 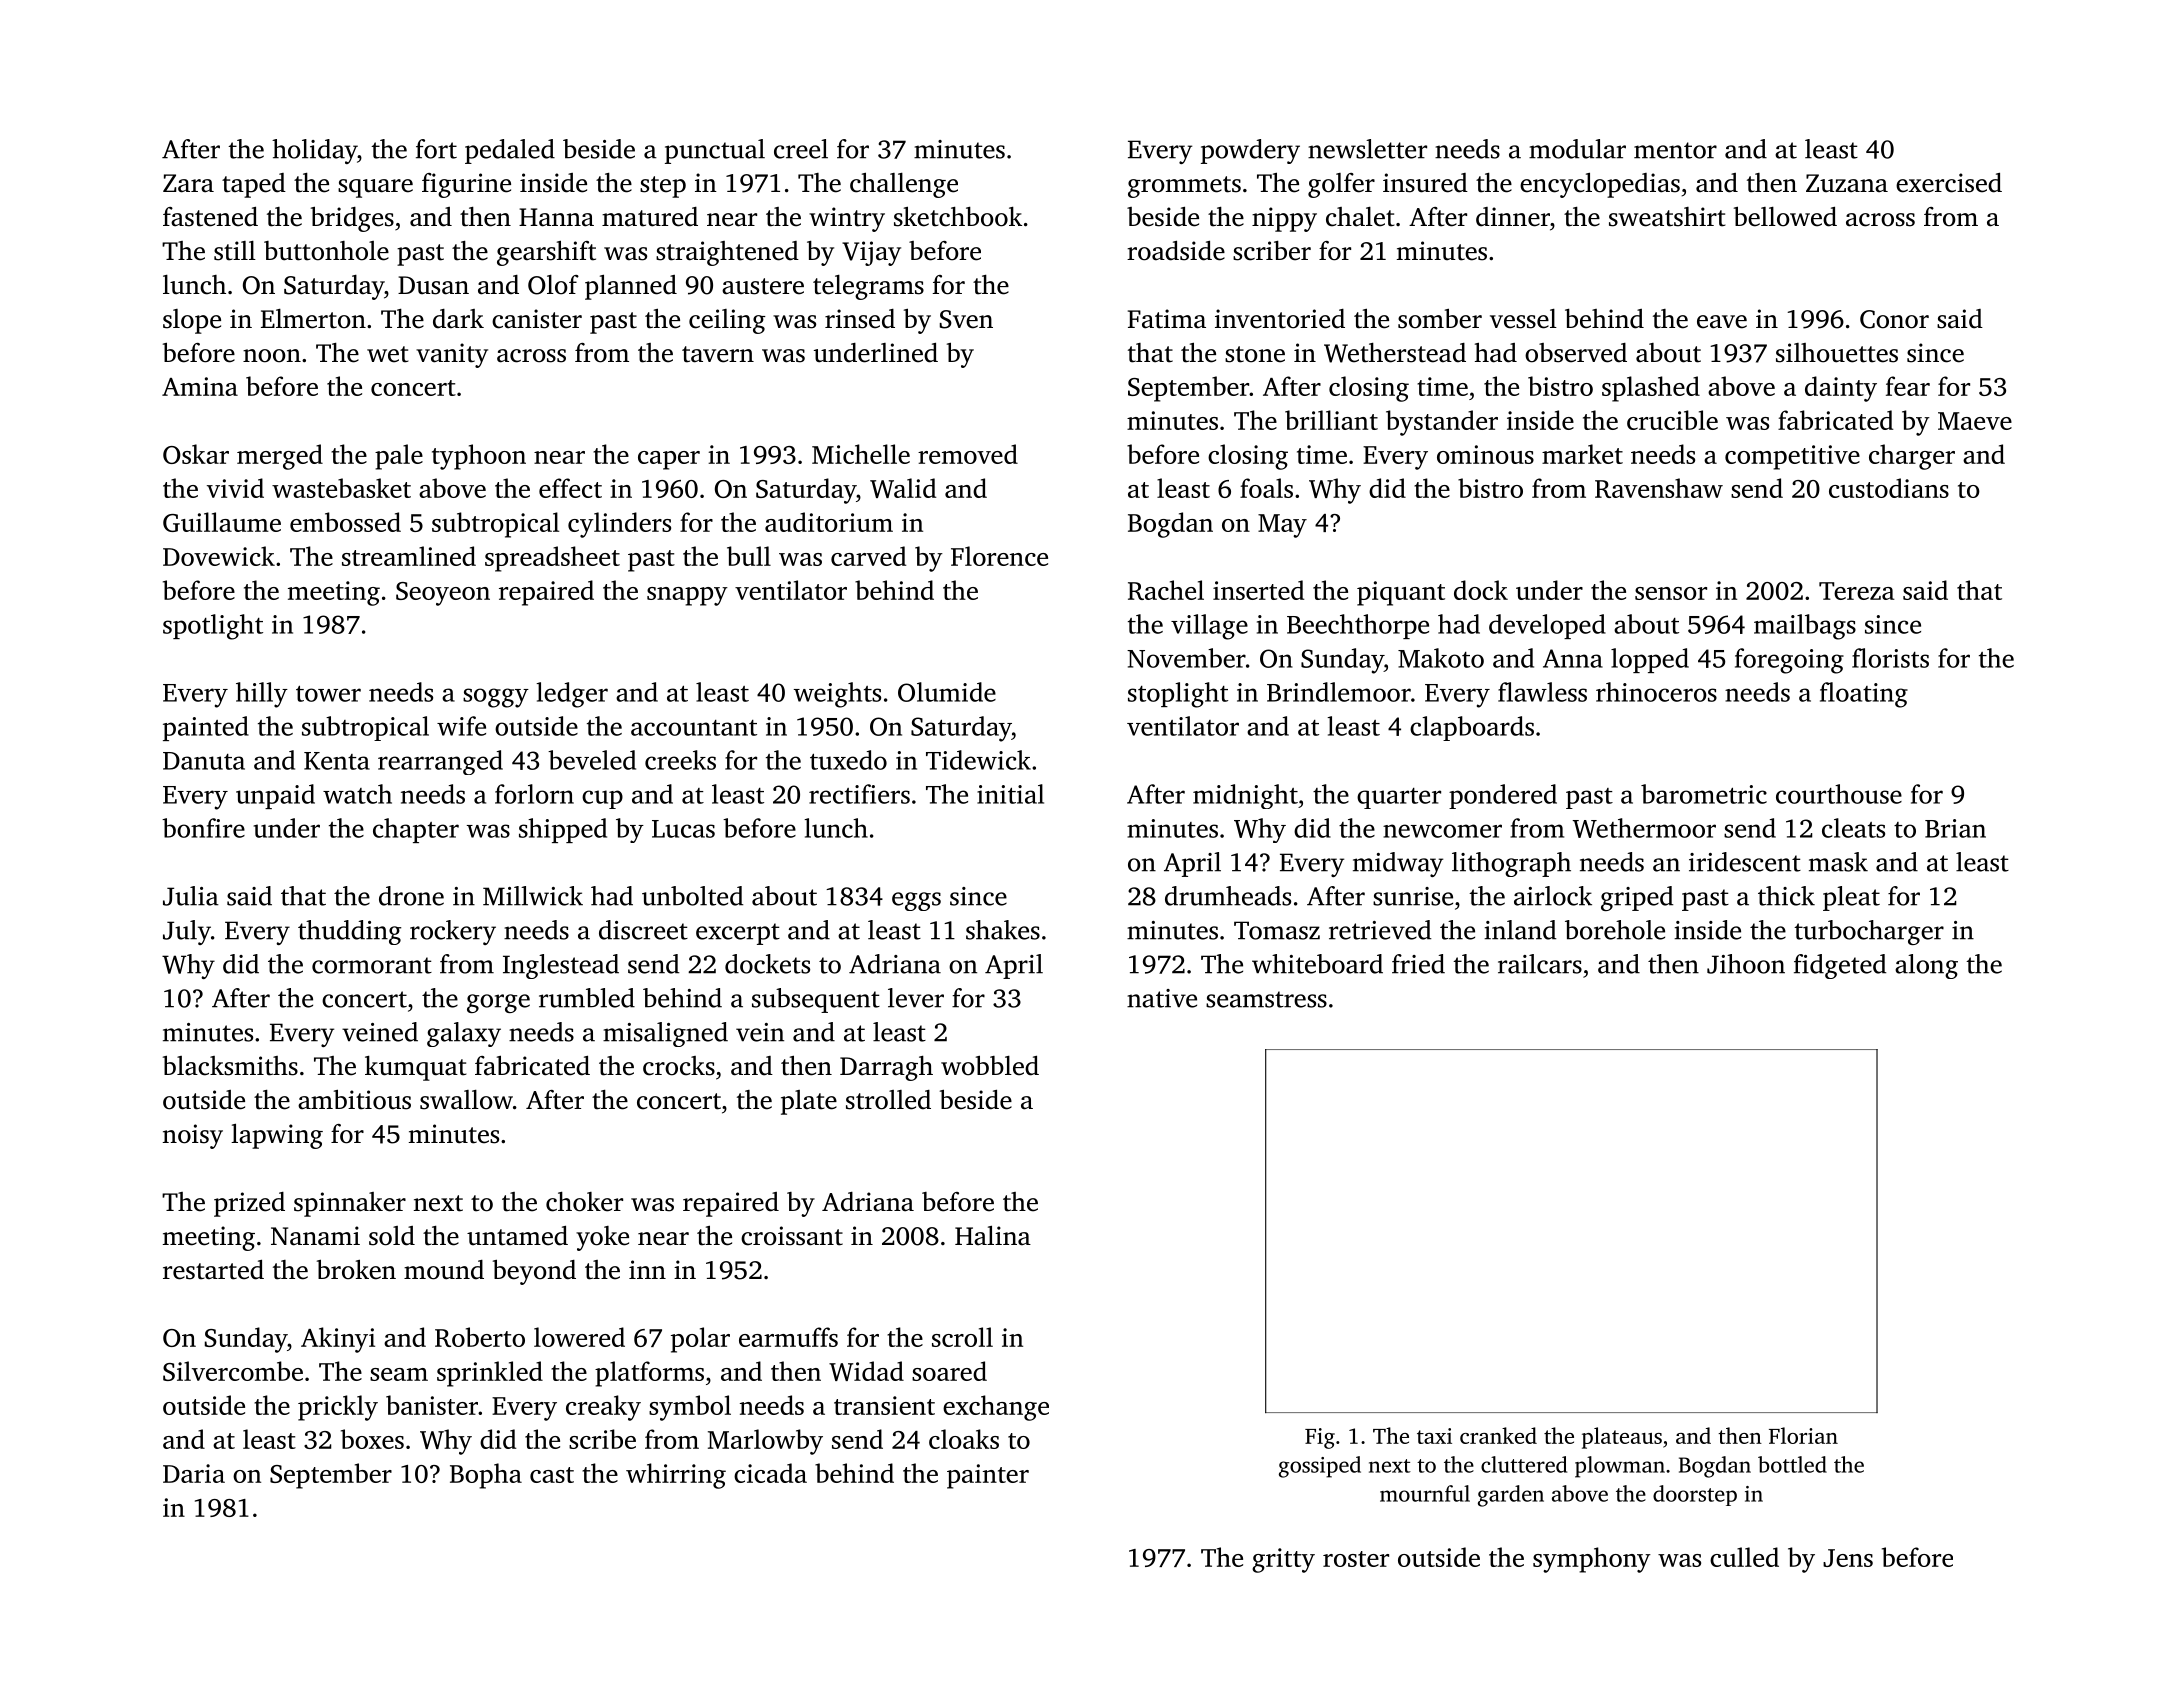 I want to click on mentor, so click(x=1675, y=150).
